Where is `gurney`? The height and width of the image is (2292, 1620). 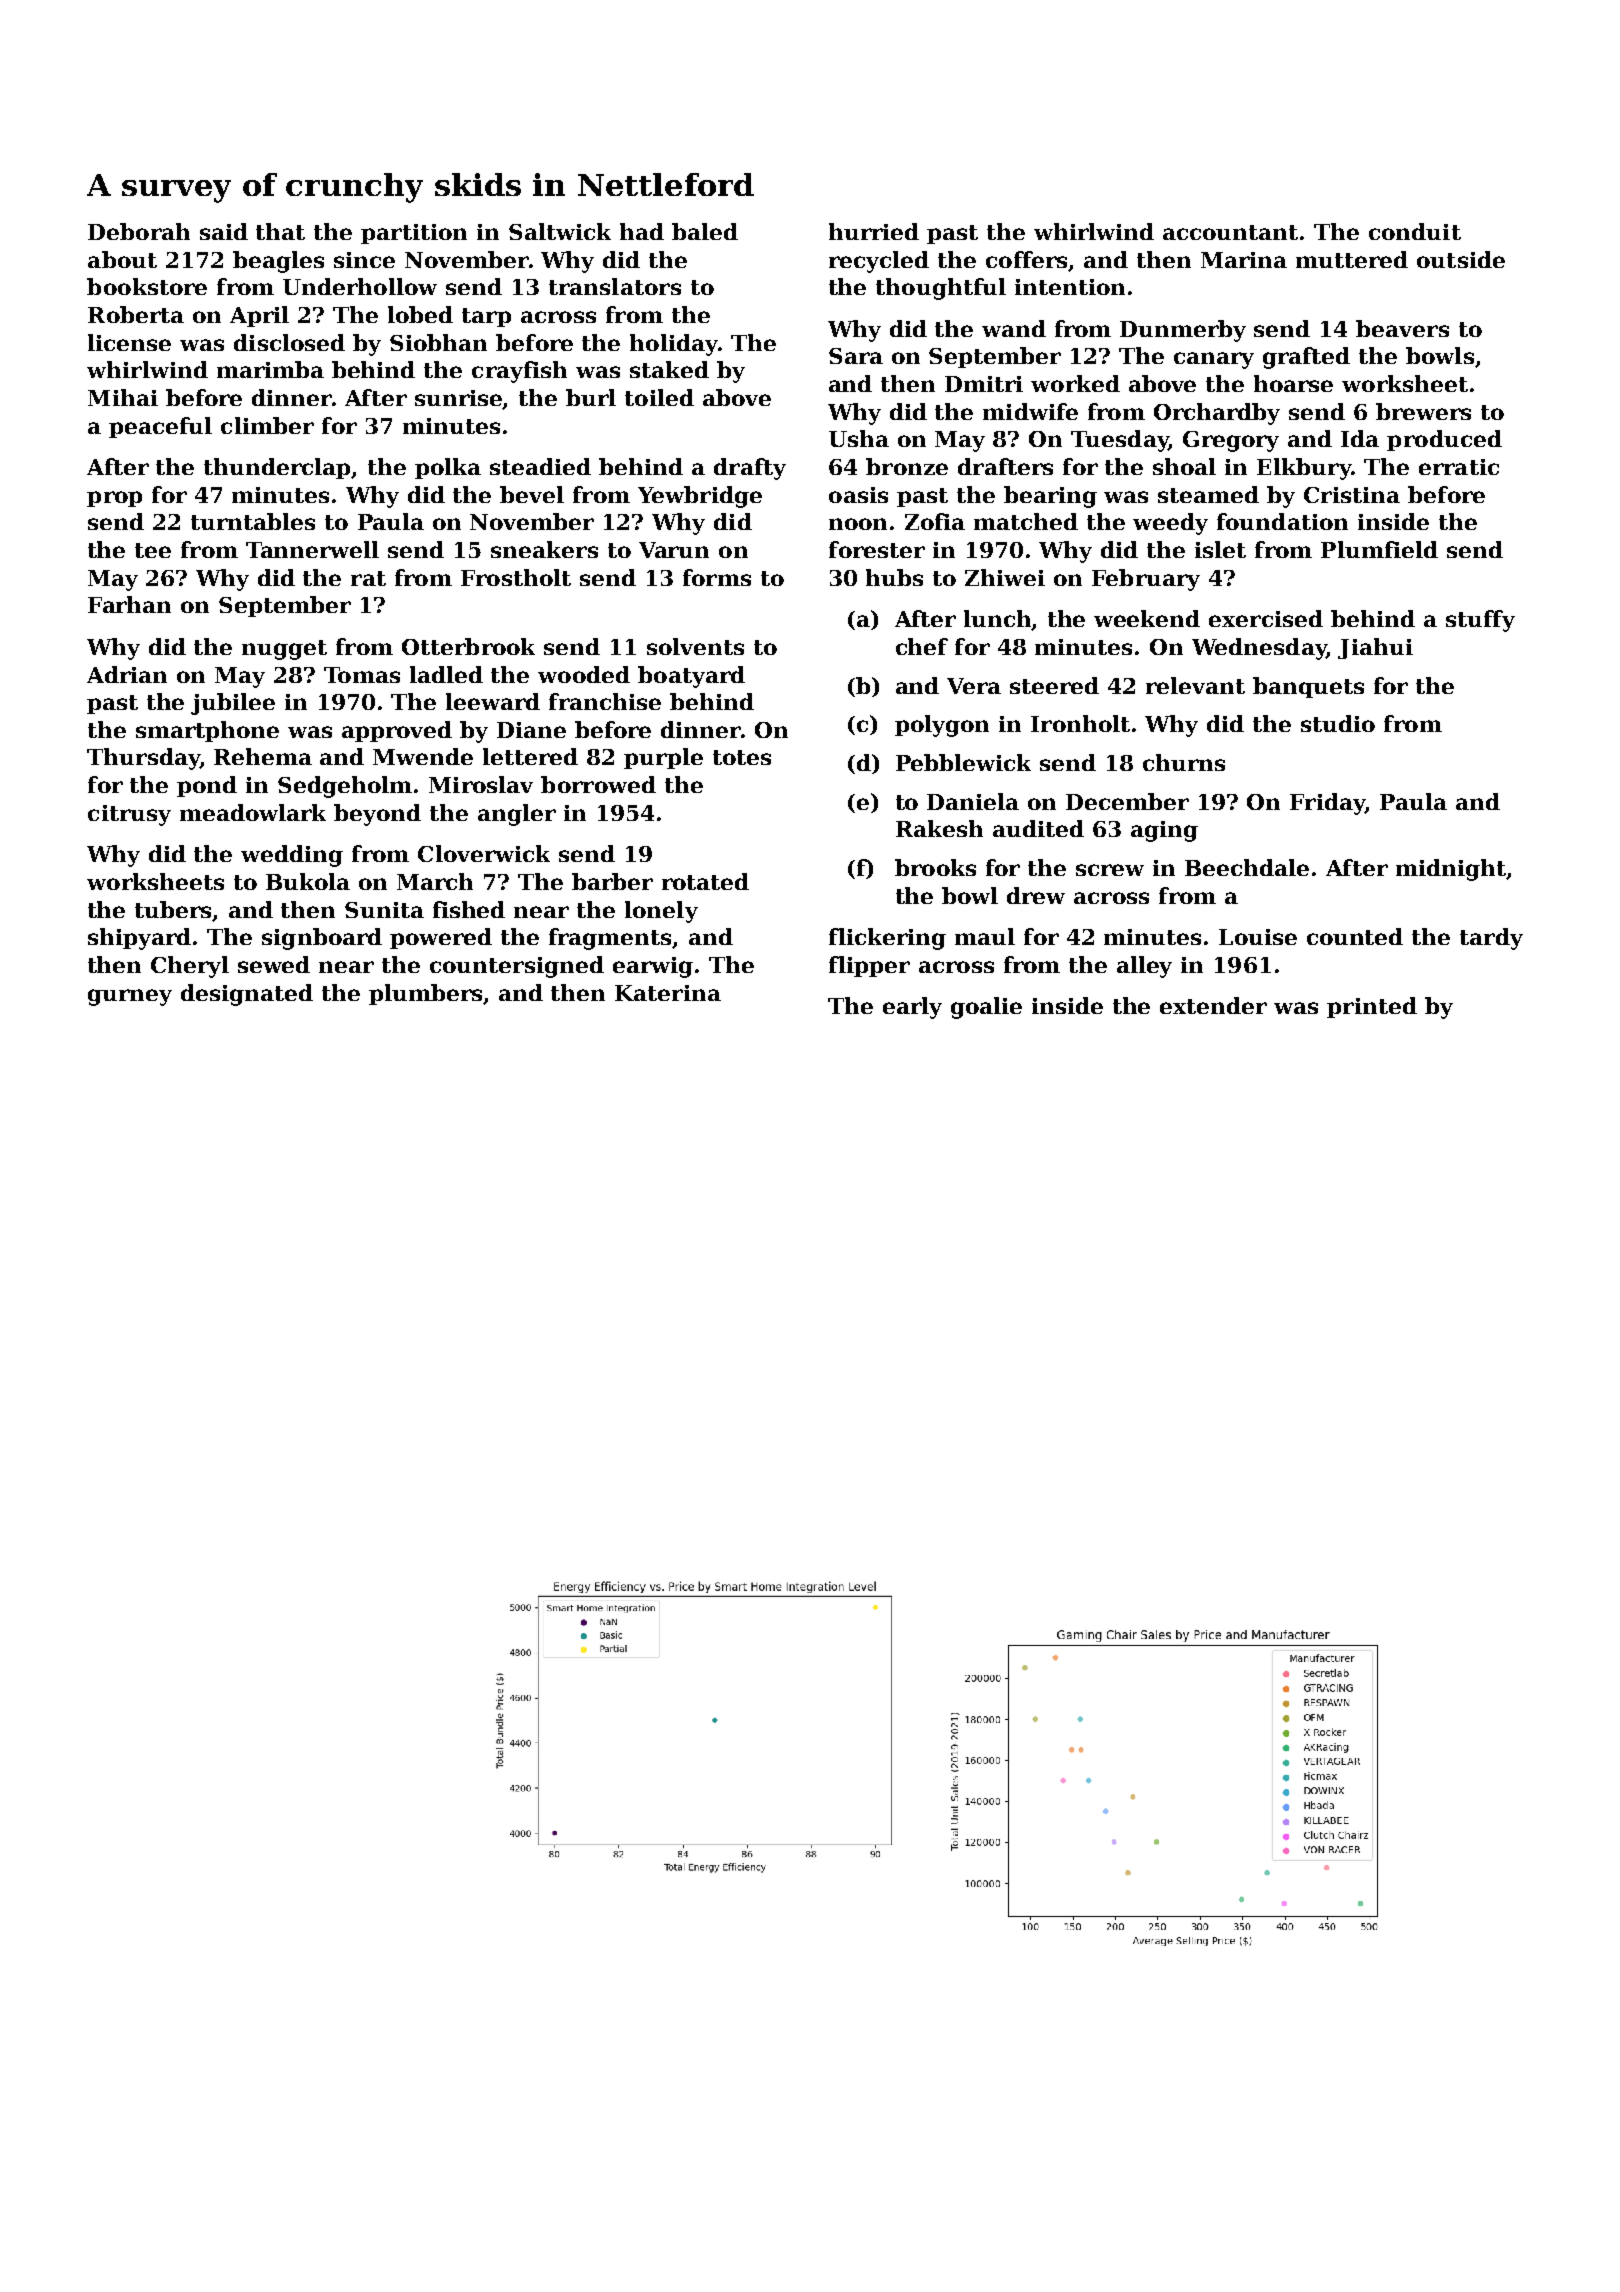 gurney is located at coordinates (130, 997).
